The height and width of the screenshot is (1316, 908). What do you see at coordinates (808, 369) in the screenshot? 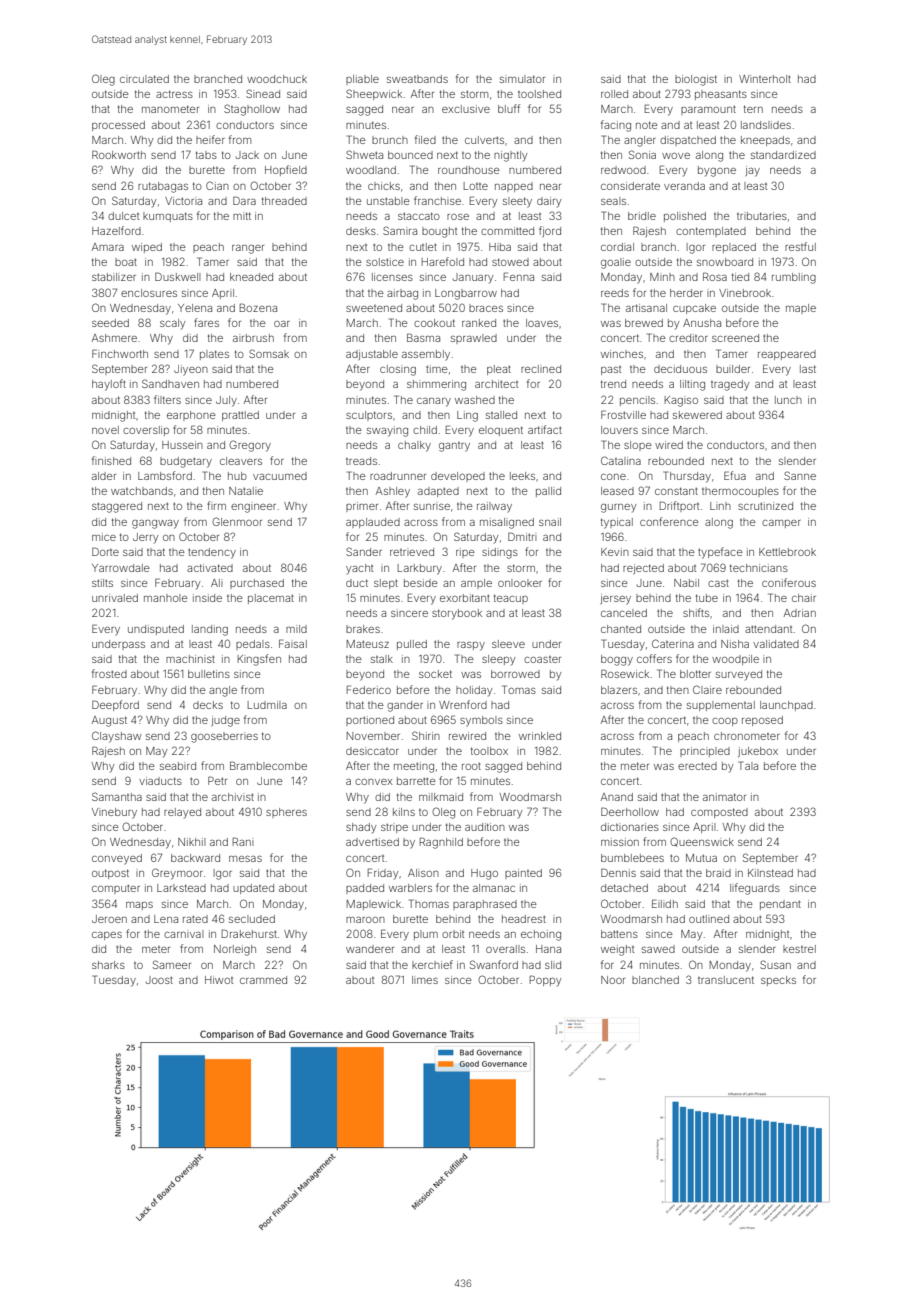
I see `last` at bounding box center [808, 369].
